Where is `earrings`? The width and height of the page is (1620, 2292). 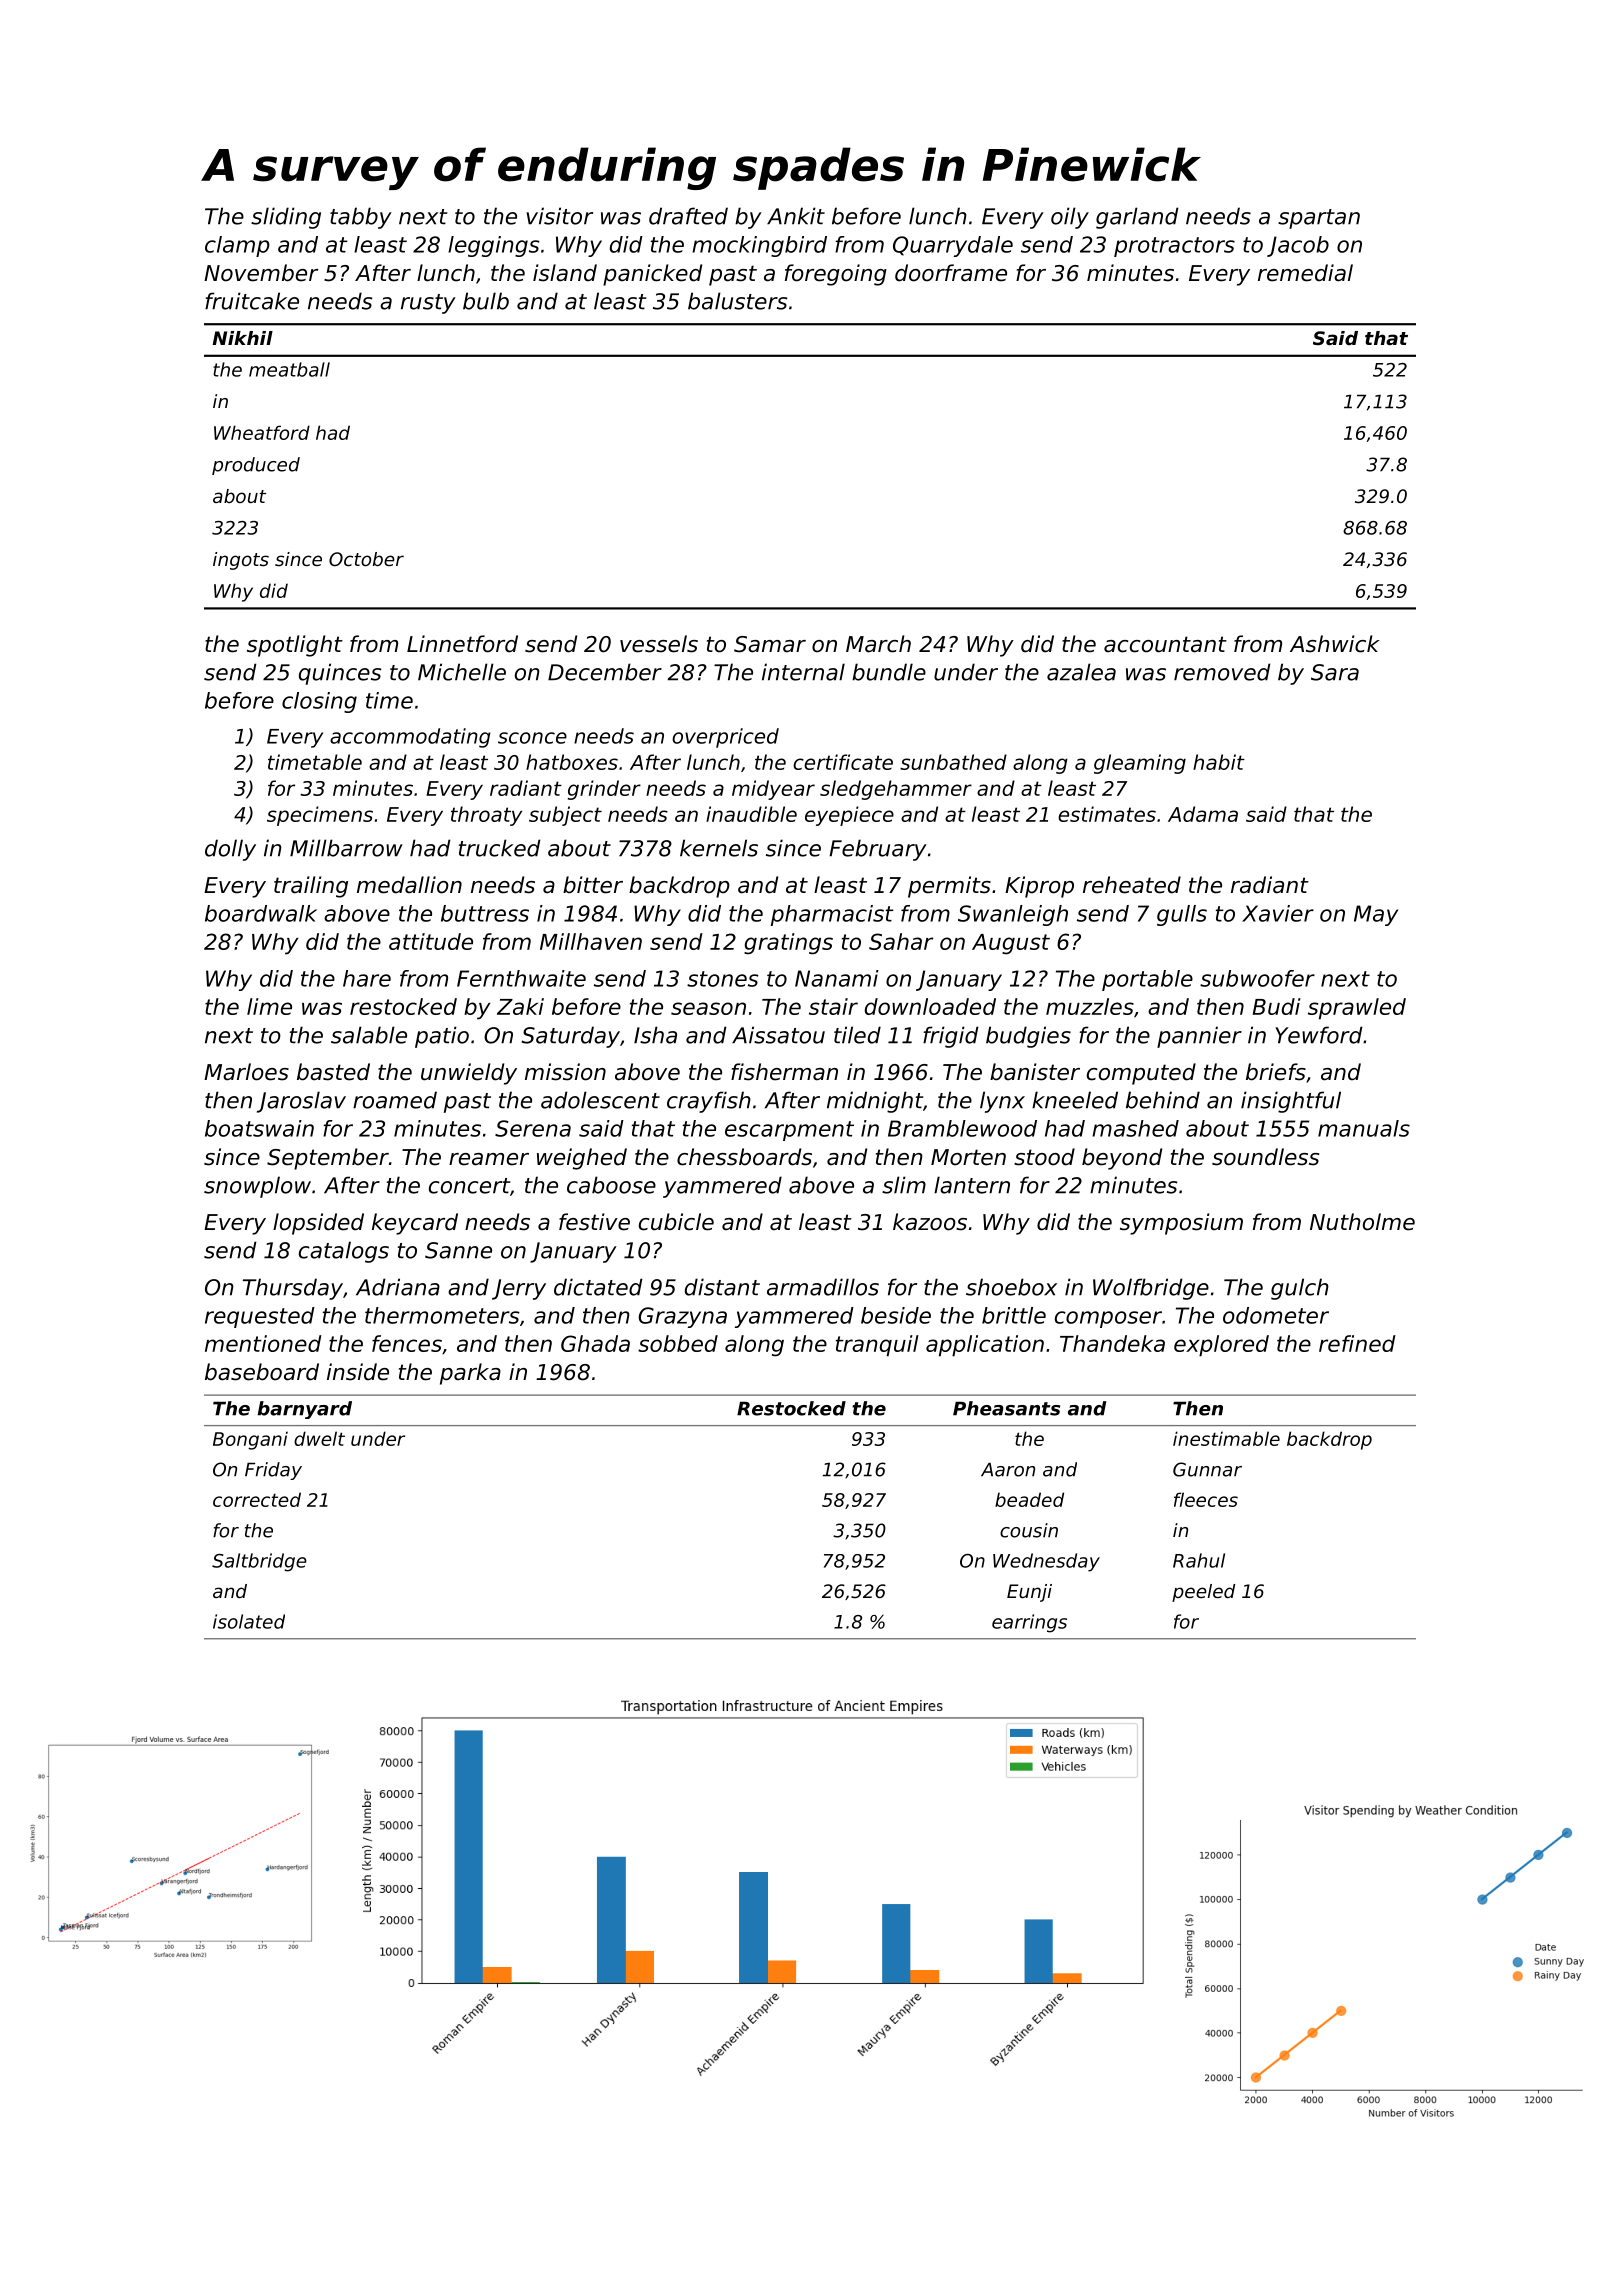
earrings is located at coordinates (1029, 1623).
